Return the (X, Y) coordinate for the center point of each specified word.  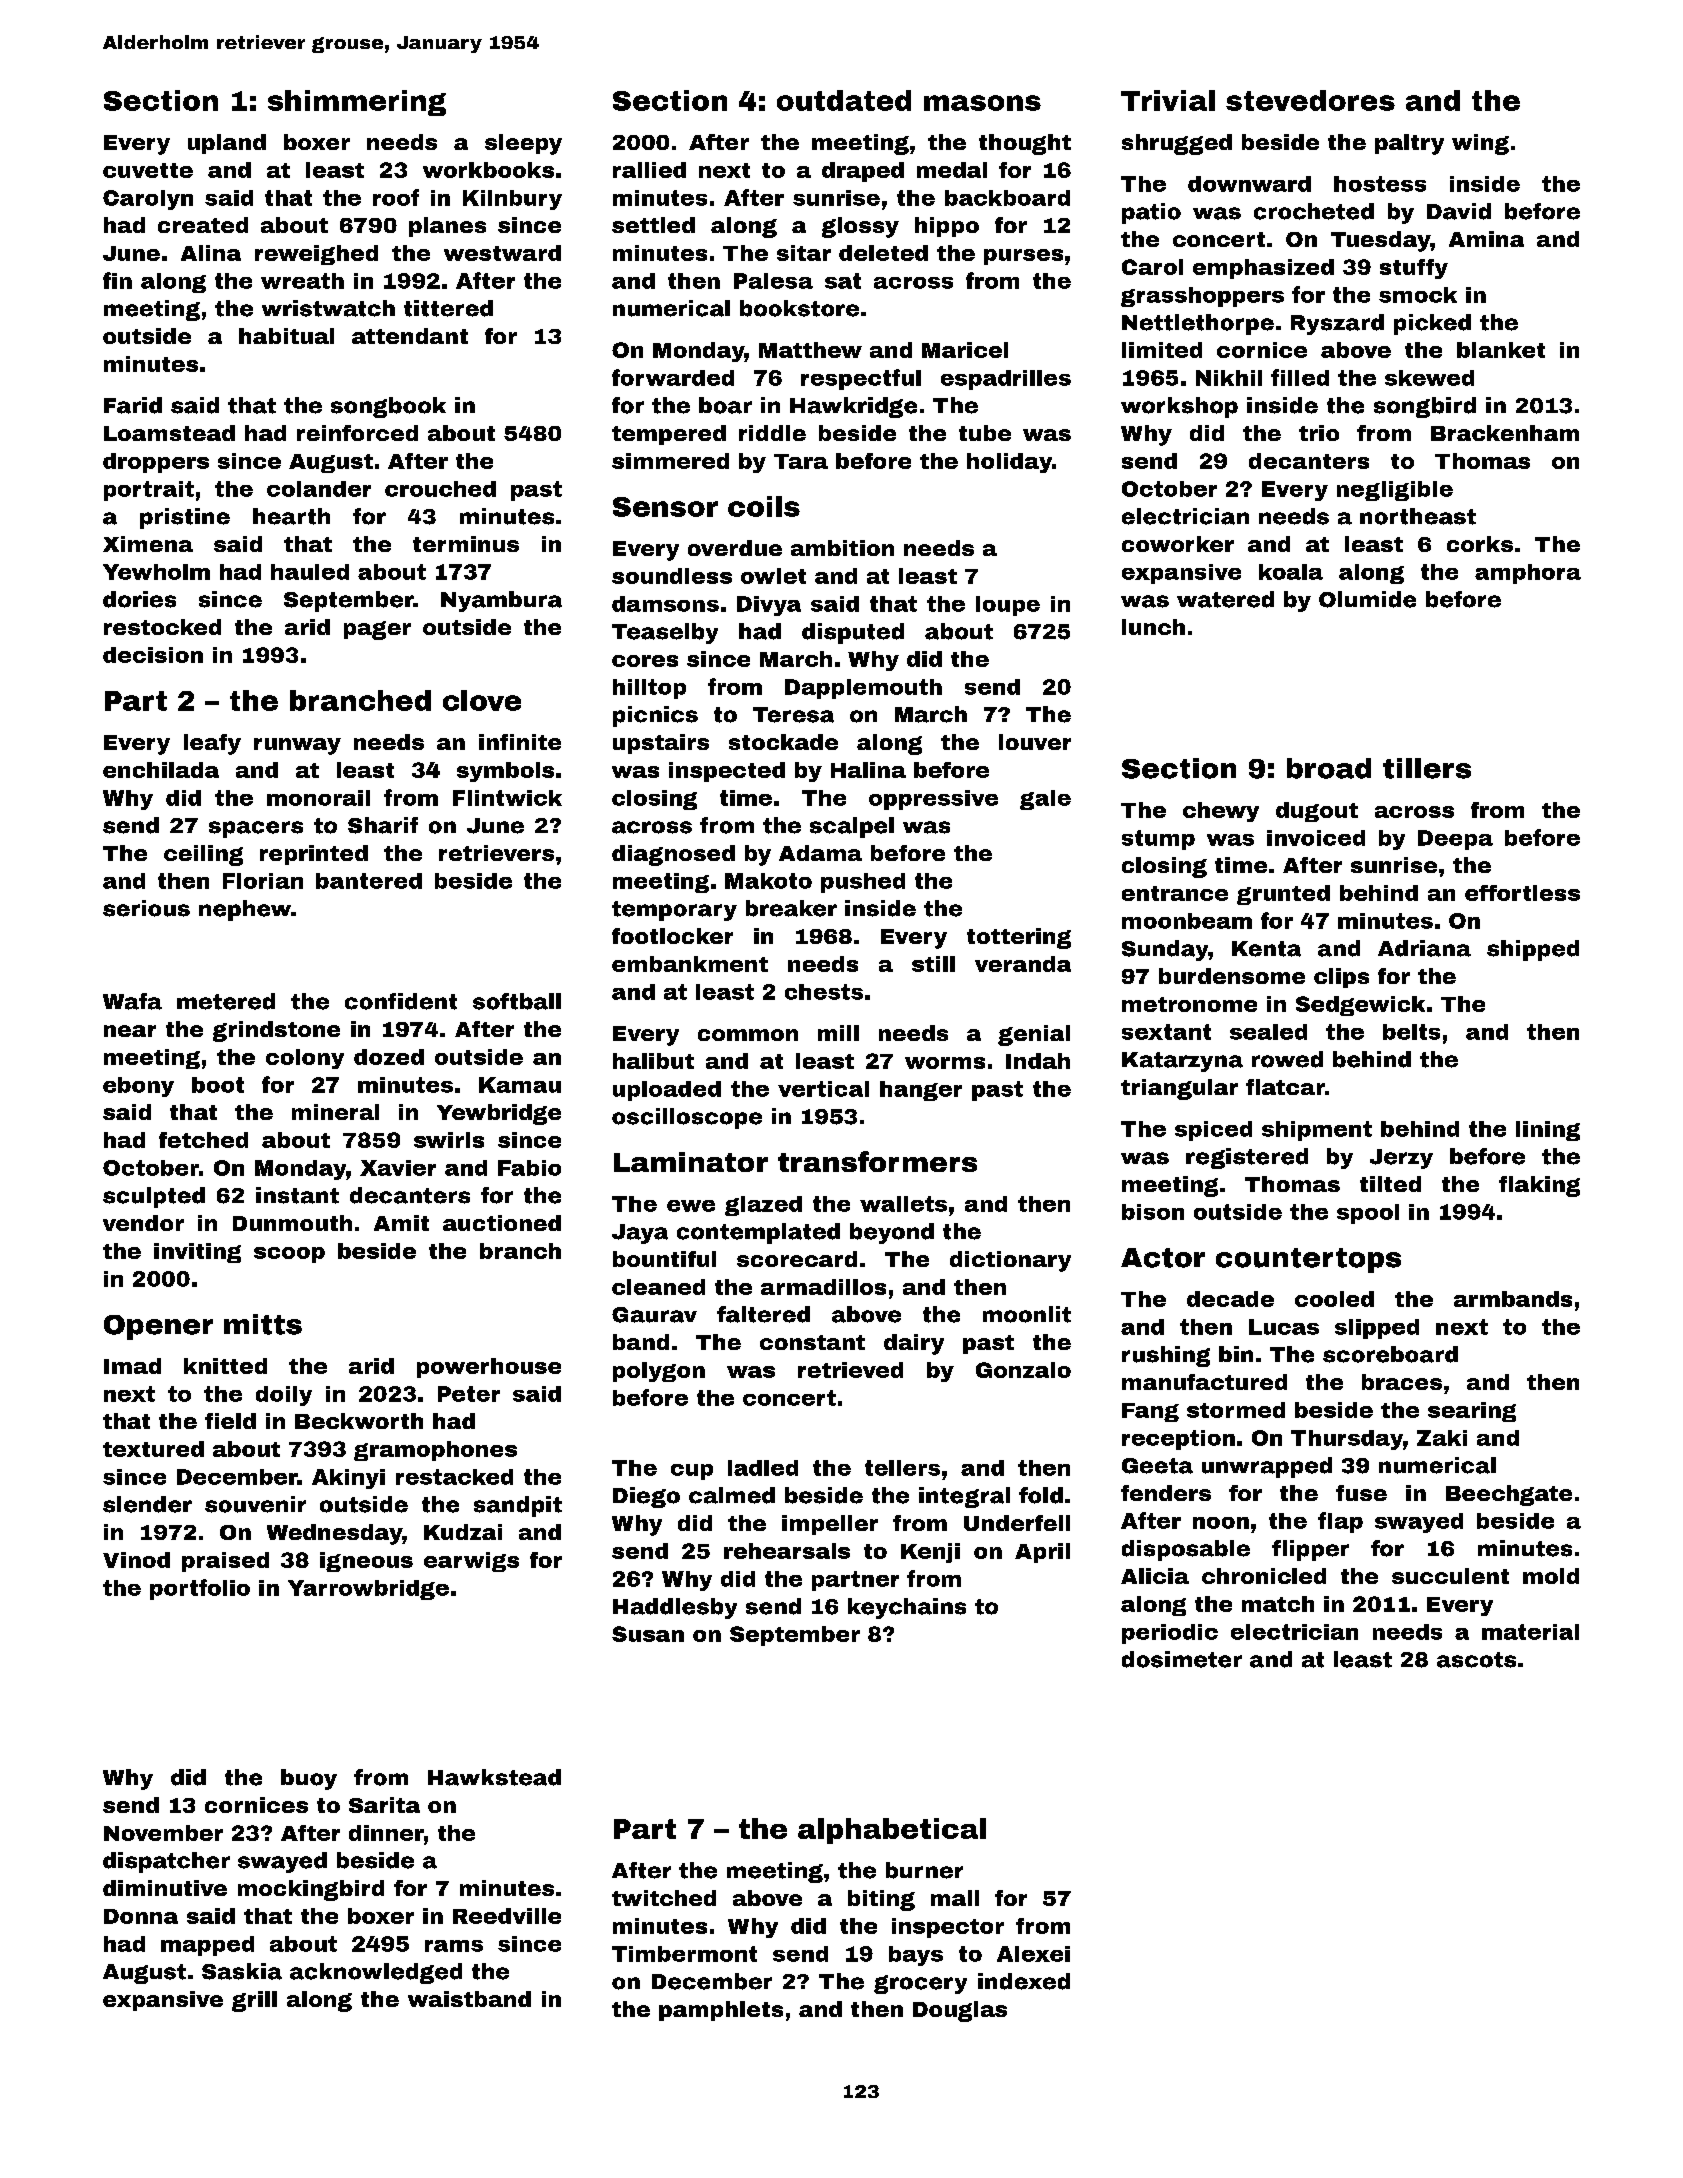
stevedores (1310, 100)
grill (254, 2001)
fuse (1361, 1493)
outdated (844, 100)
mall (955, 1898)
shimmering (357, 103)
